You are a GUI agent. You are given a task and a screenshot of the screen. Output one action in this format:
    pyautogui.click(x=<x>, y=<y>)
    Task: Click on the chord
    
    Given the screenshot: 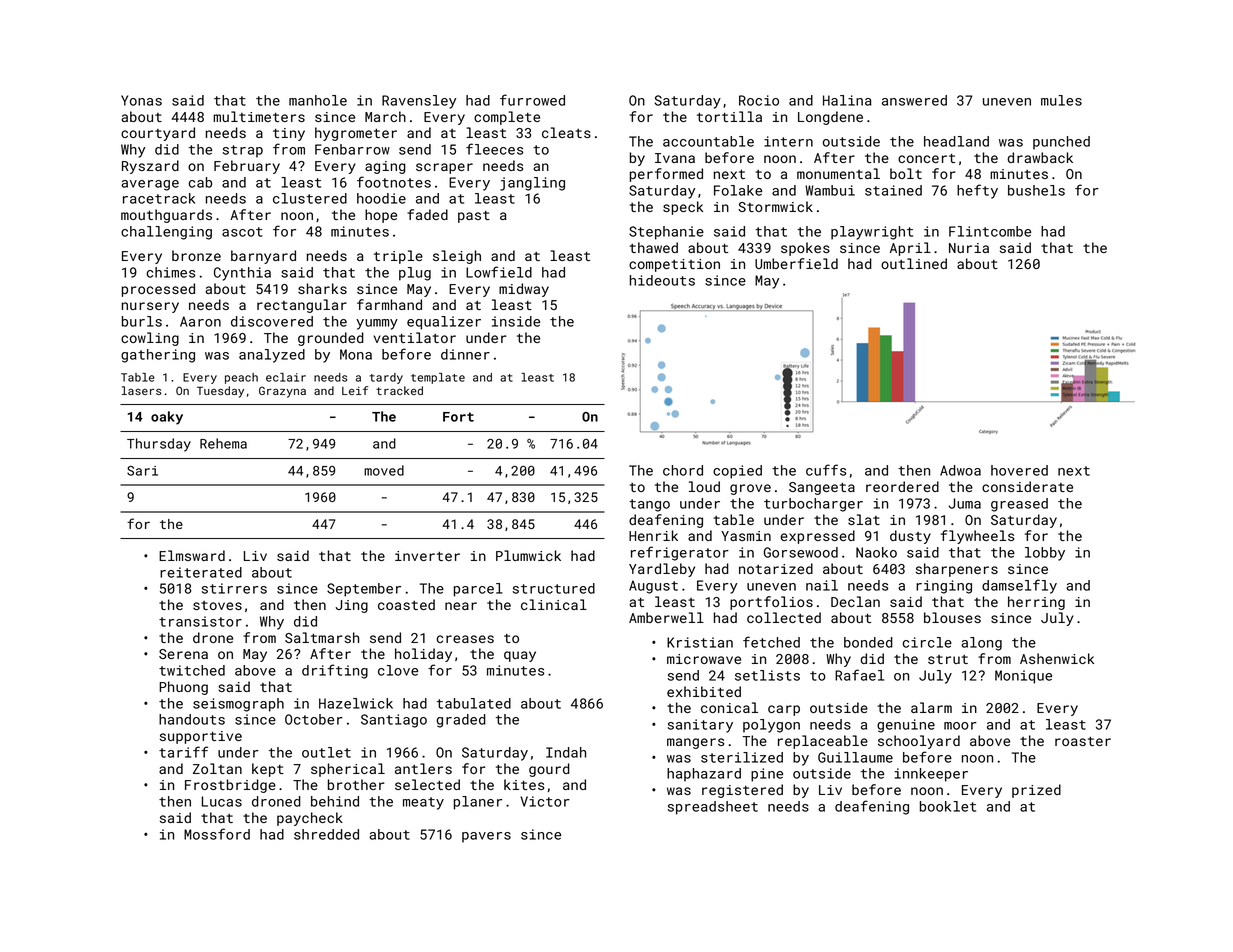 What is the action you would take?
    pyautogui.click(x=683, y=470)
